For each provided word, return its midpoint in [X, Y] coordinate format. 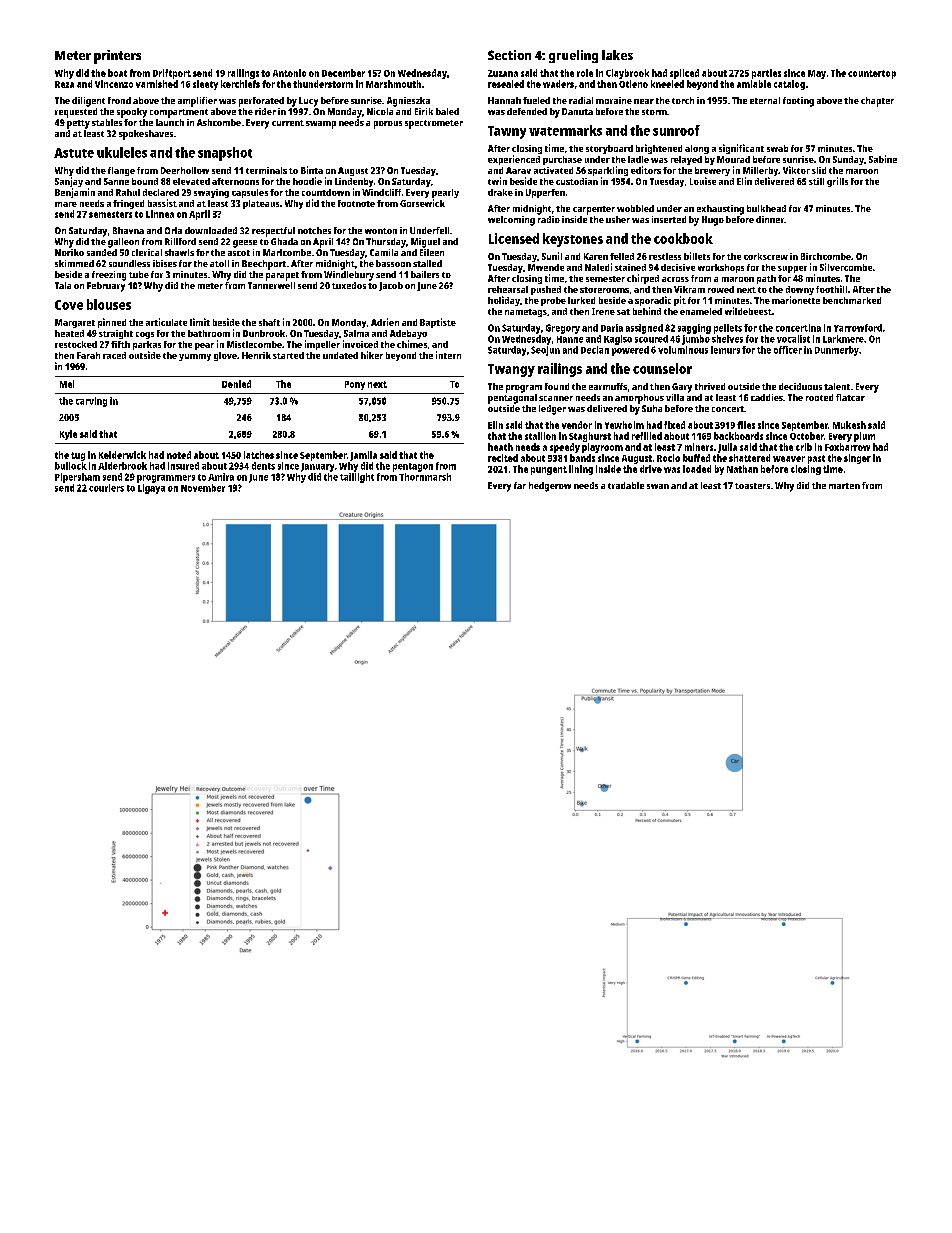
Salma [356, 333]
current [288, 123]
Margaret [75, 323]
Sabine [883, 159]
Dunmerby [837, 351]
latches [259, 455]
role [585, 73]
